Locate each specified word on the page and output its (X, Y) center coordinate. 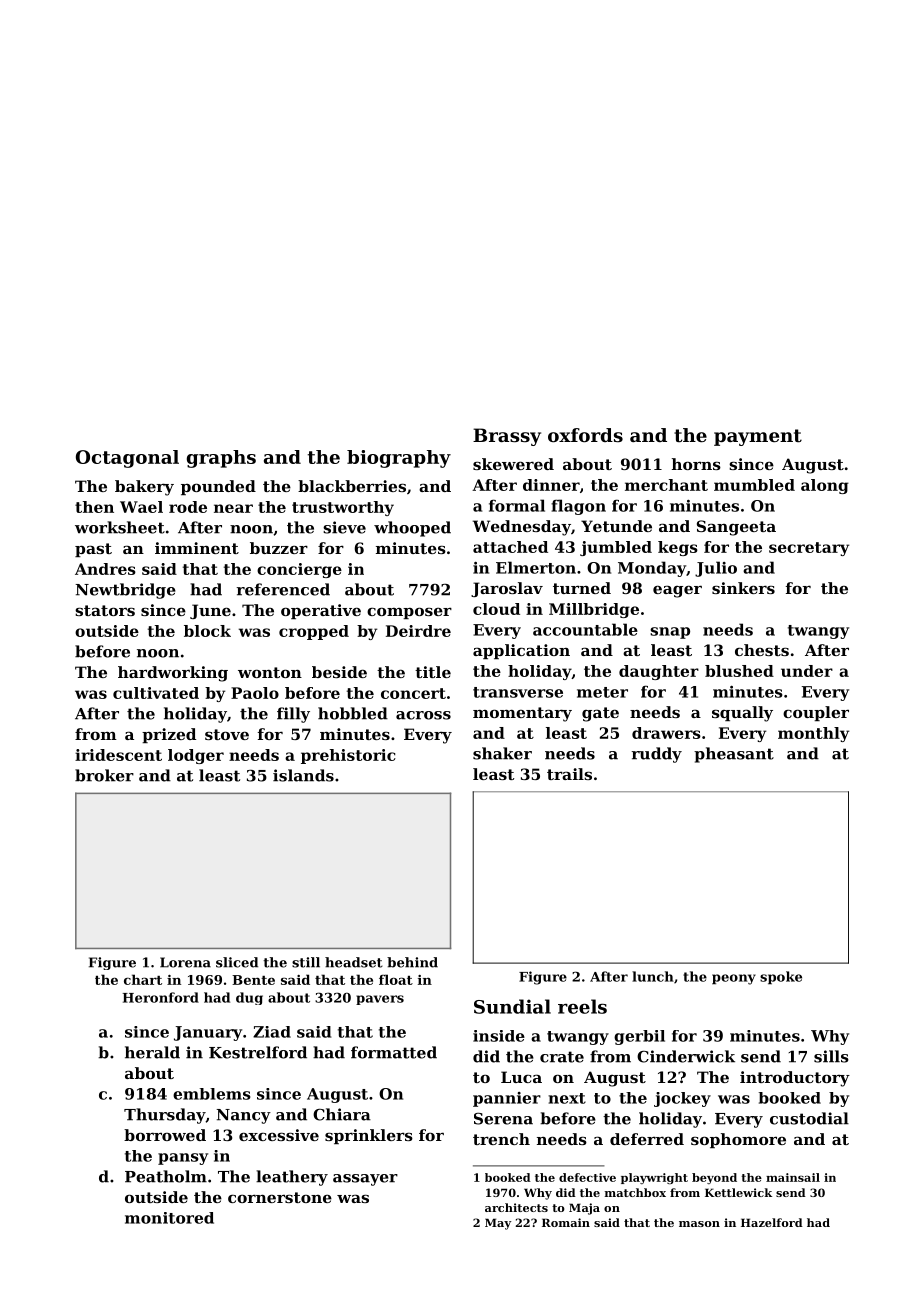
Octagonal (127, 459)
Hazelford (772, 1222)
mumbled (754, 485)
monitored (169, 1218)
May (498, 1224)
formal (517, 505)
